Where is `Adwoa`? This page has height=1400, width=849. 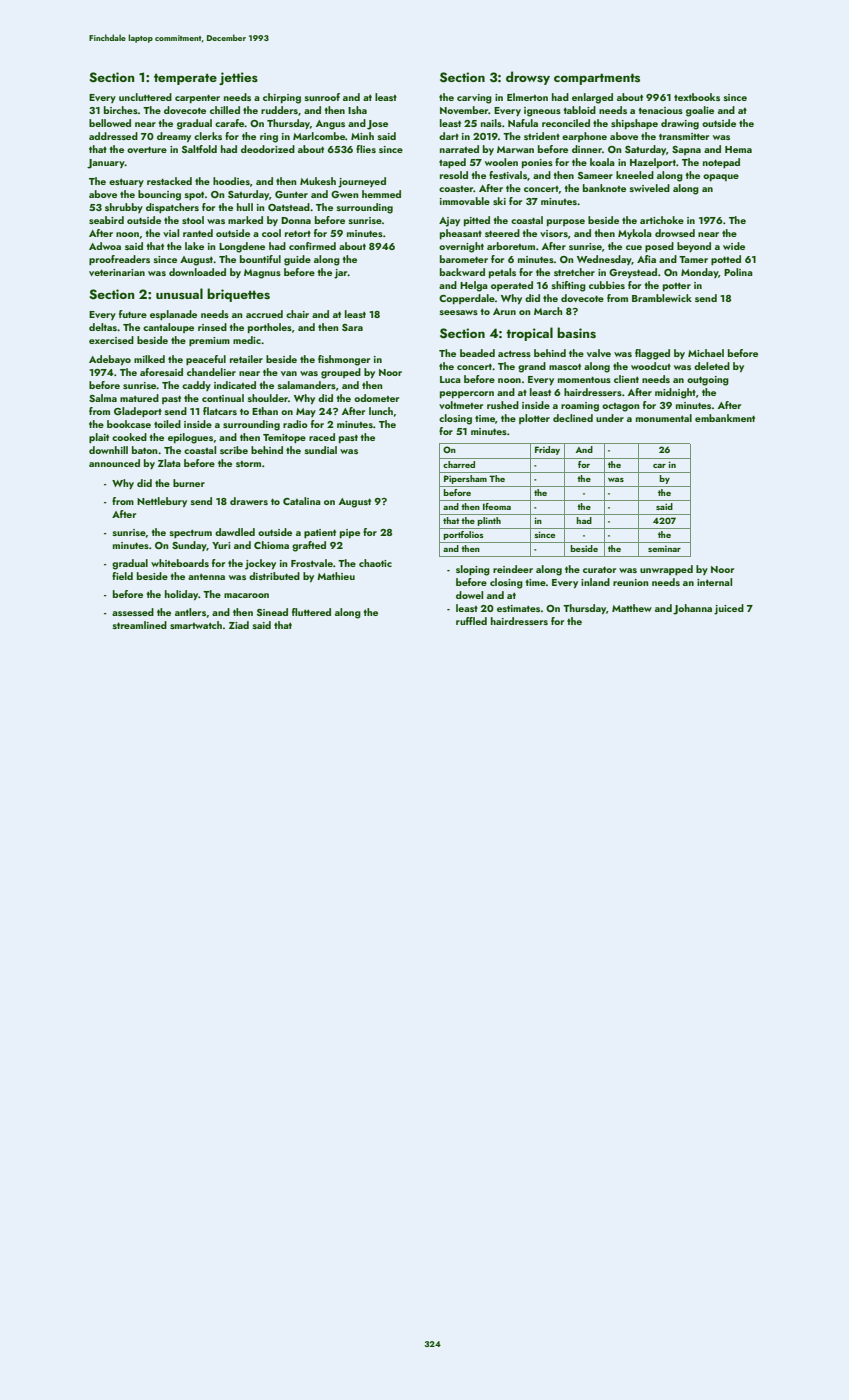 Adwoa is located at coordinates (105, 246).
